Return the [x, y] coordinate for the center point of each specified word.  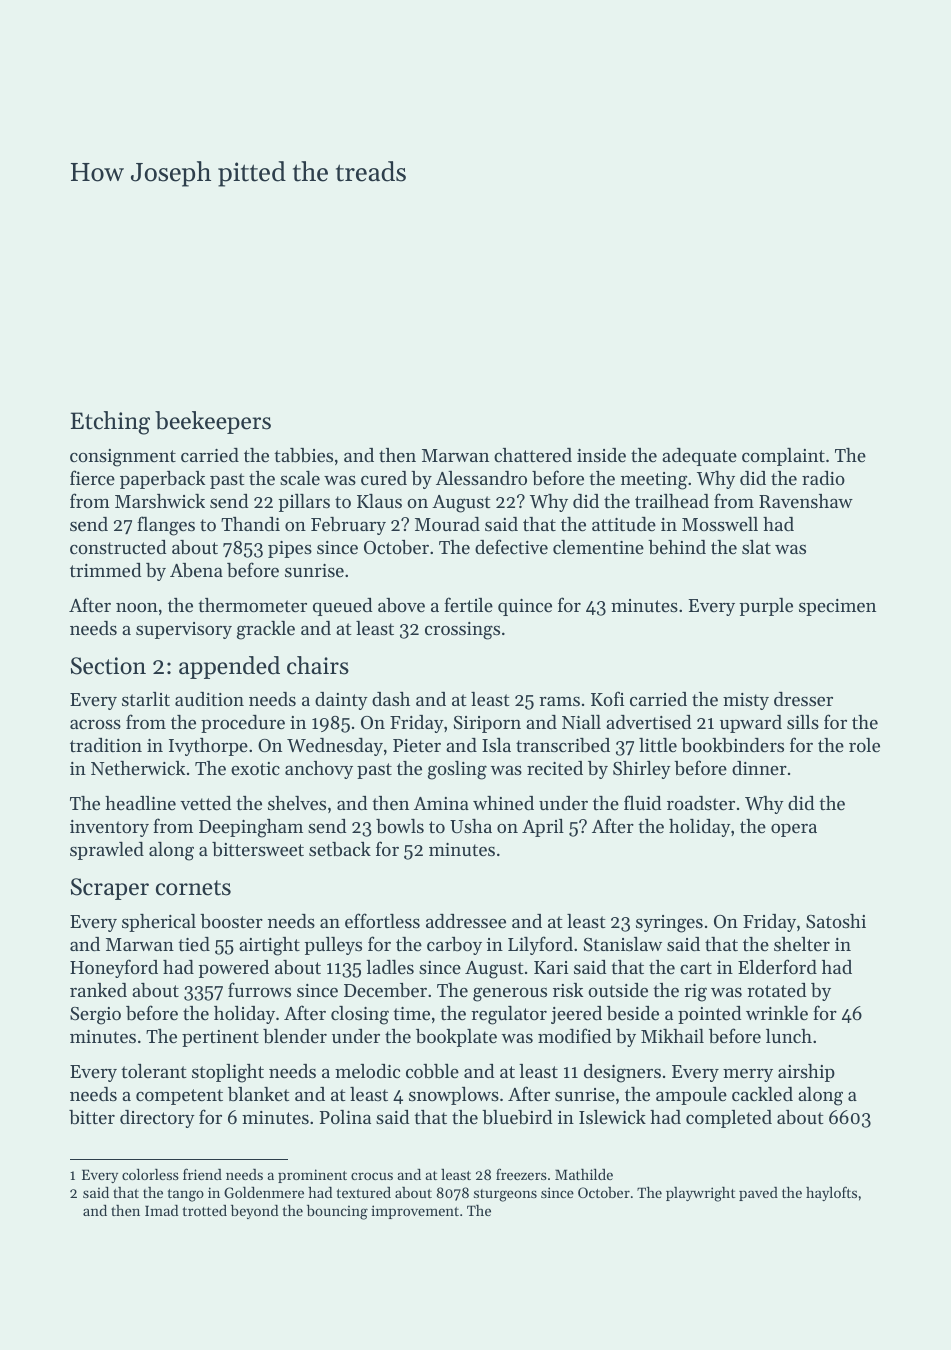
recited [555, 768]
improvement [415, 1212]
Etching [110, 423]
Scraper [110, 889]
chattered [533, 455]
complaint [783, 457]
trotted [205, 1210]
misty [746, 701]
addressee [466, 921]
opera [794, 830]
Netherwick [138, 768]
